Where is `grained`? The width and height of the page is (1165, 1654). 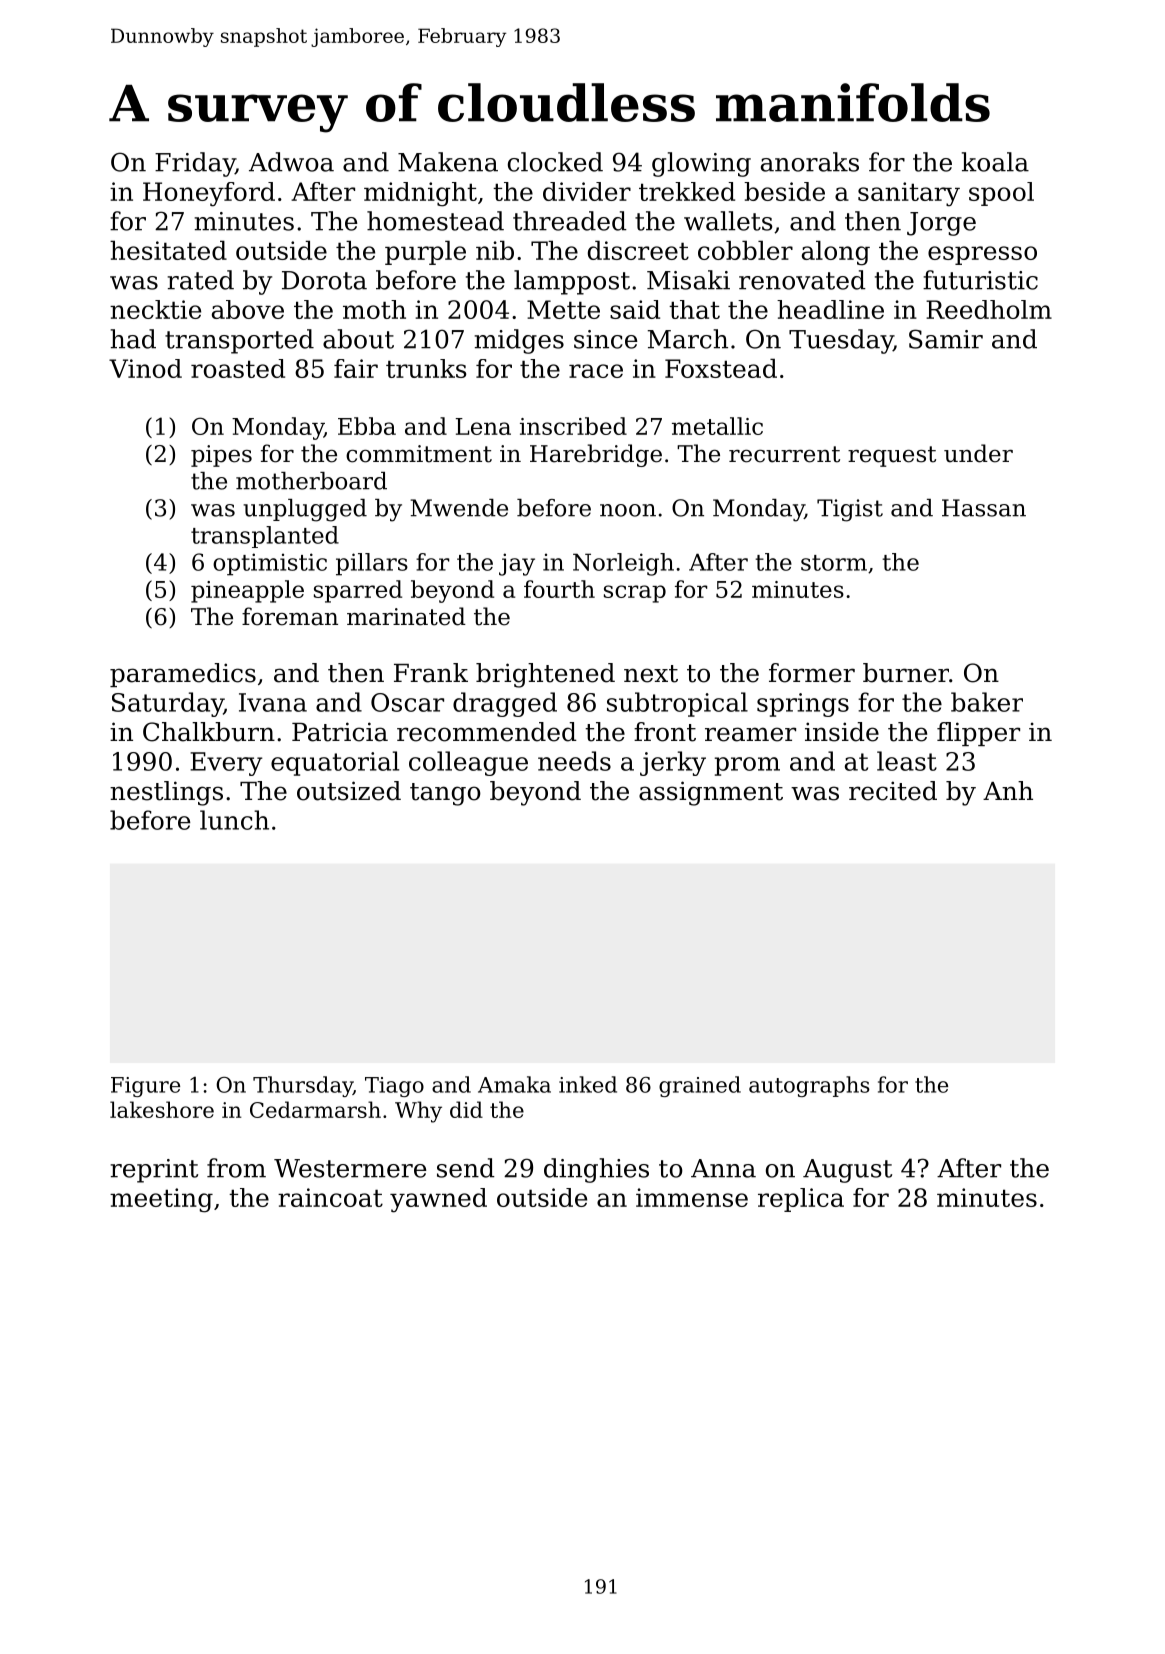 grained is located at coordinates (700, 1086).
